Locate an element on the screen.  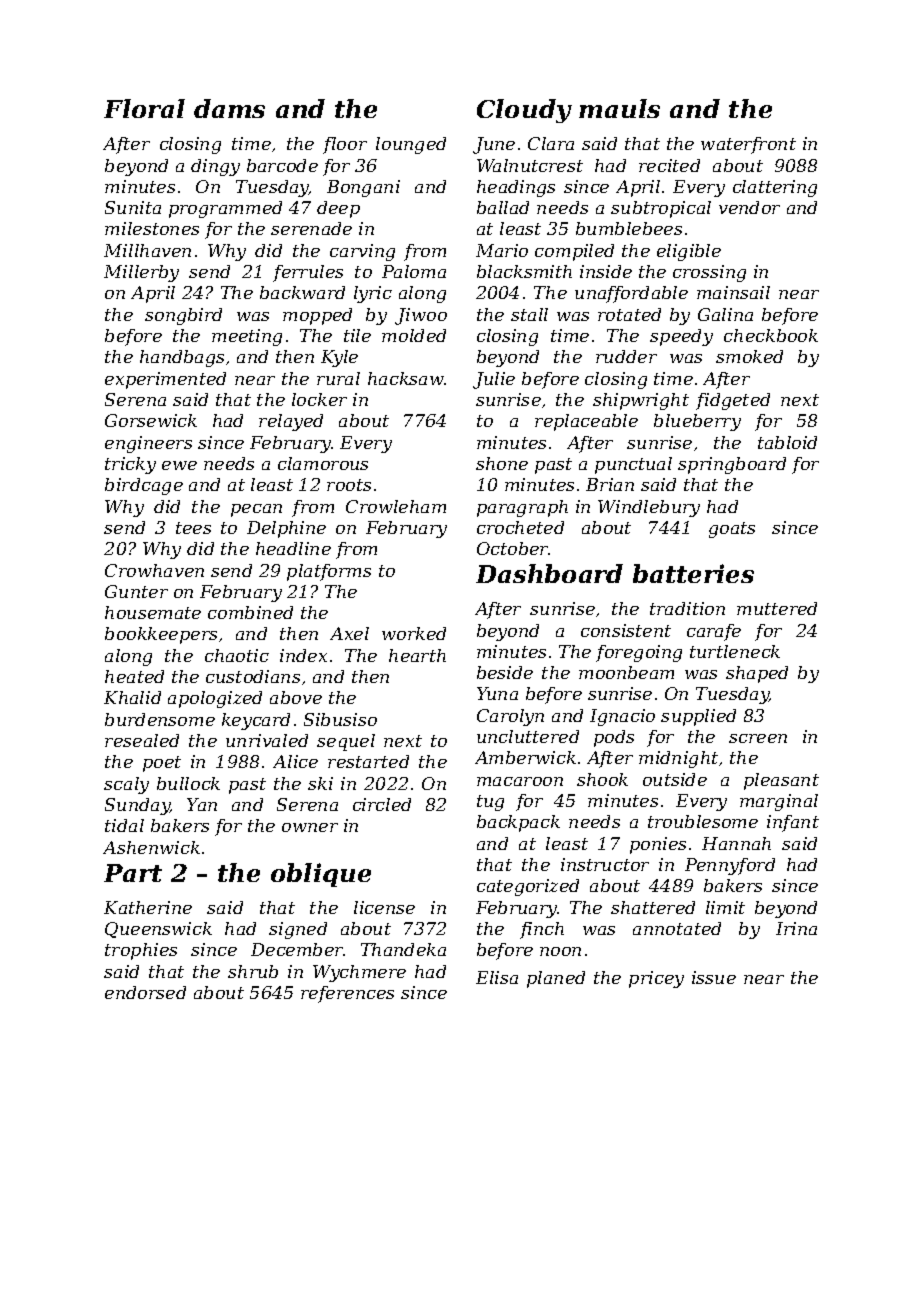
uncluttered is located at coordinates (528, 736).
